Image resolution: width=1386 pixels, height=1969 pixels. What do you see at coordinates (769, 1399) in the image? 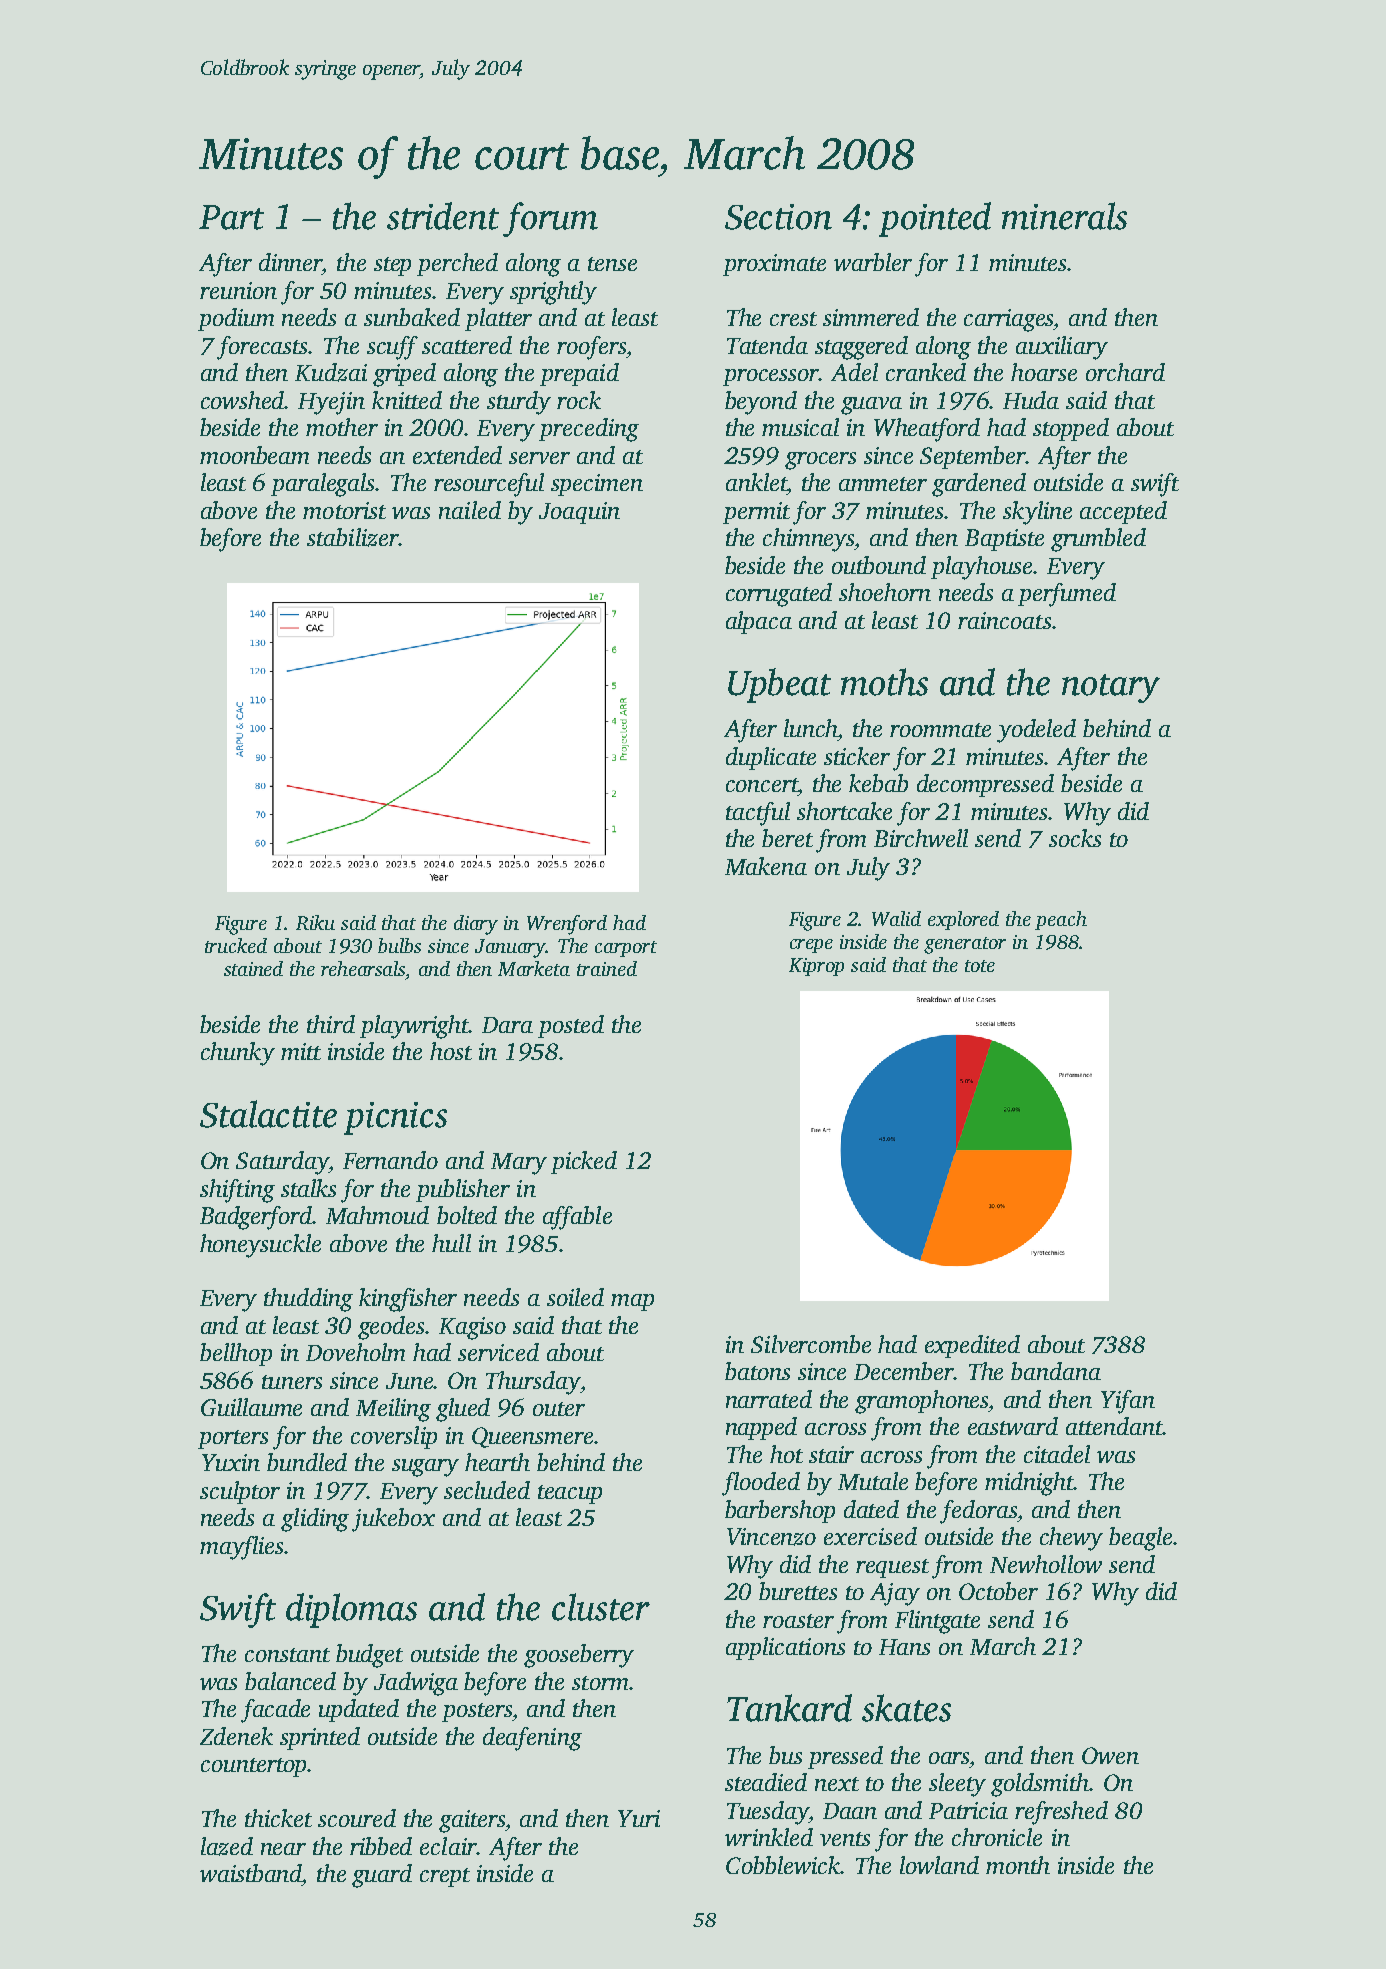
I see `narrated` at bounding box center [769, 1399].
